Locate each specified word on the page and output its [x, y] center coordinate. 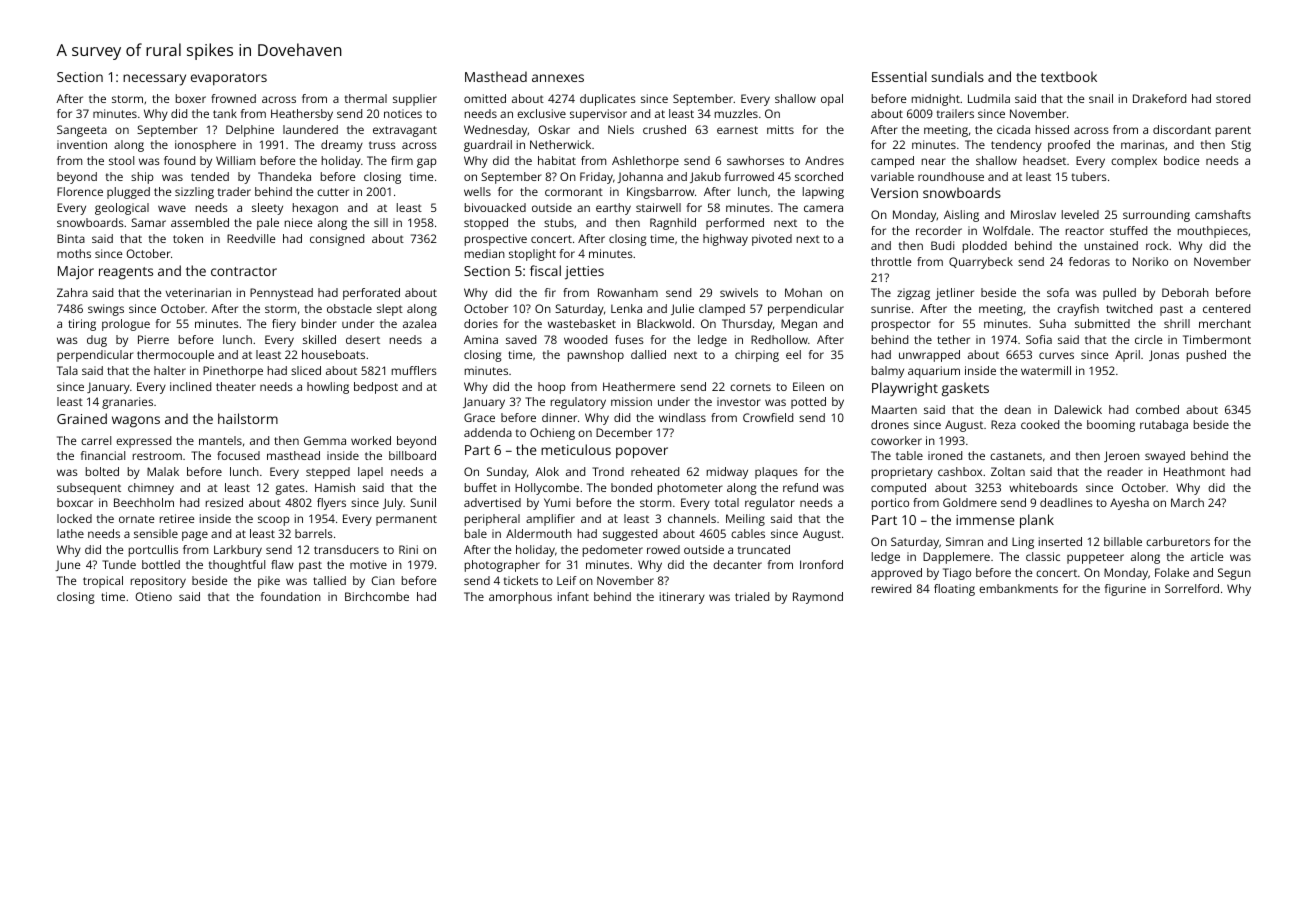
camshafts [1223, 214]
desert [363, 339]
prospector [901, 325]
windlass [682, 417]
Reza [1003, 424]
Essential [899, 76]
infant [573, 596]
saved [521, 339]
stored [1233, 98]
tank [225, 113]
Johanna [640, 177]
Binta [71, 238]
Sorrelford [1192, 588]
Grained [82, 418]
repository [158, 582]
